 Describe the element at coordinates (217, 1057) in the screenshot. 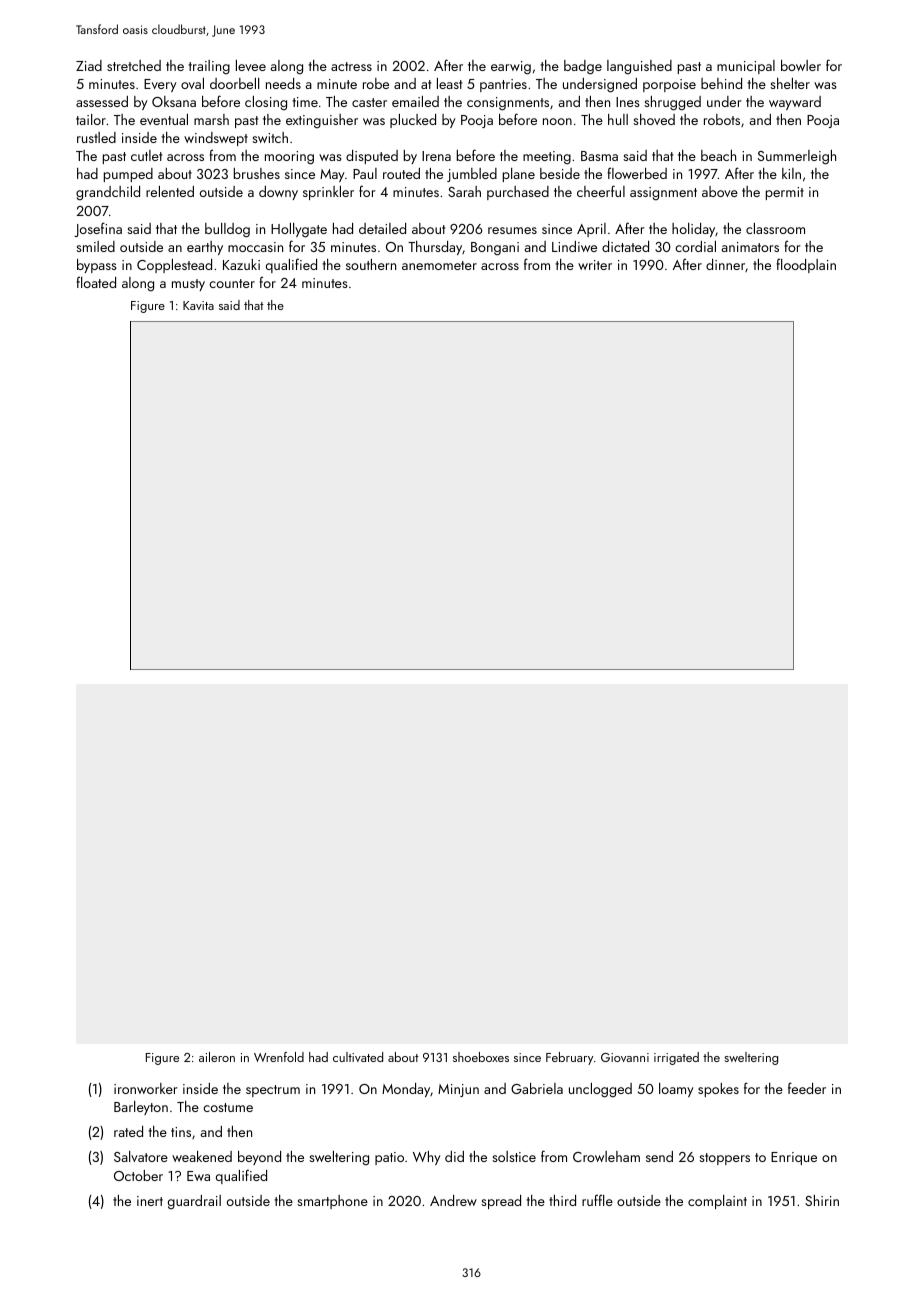

I see `aileron` at that location.
